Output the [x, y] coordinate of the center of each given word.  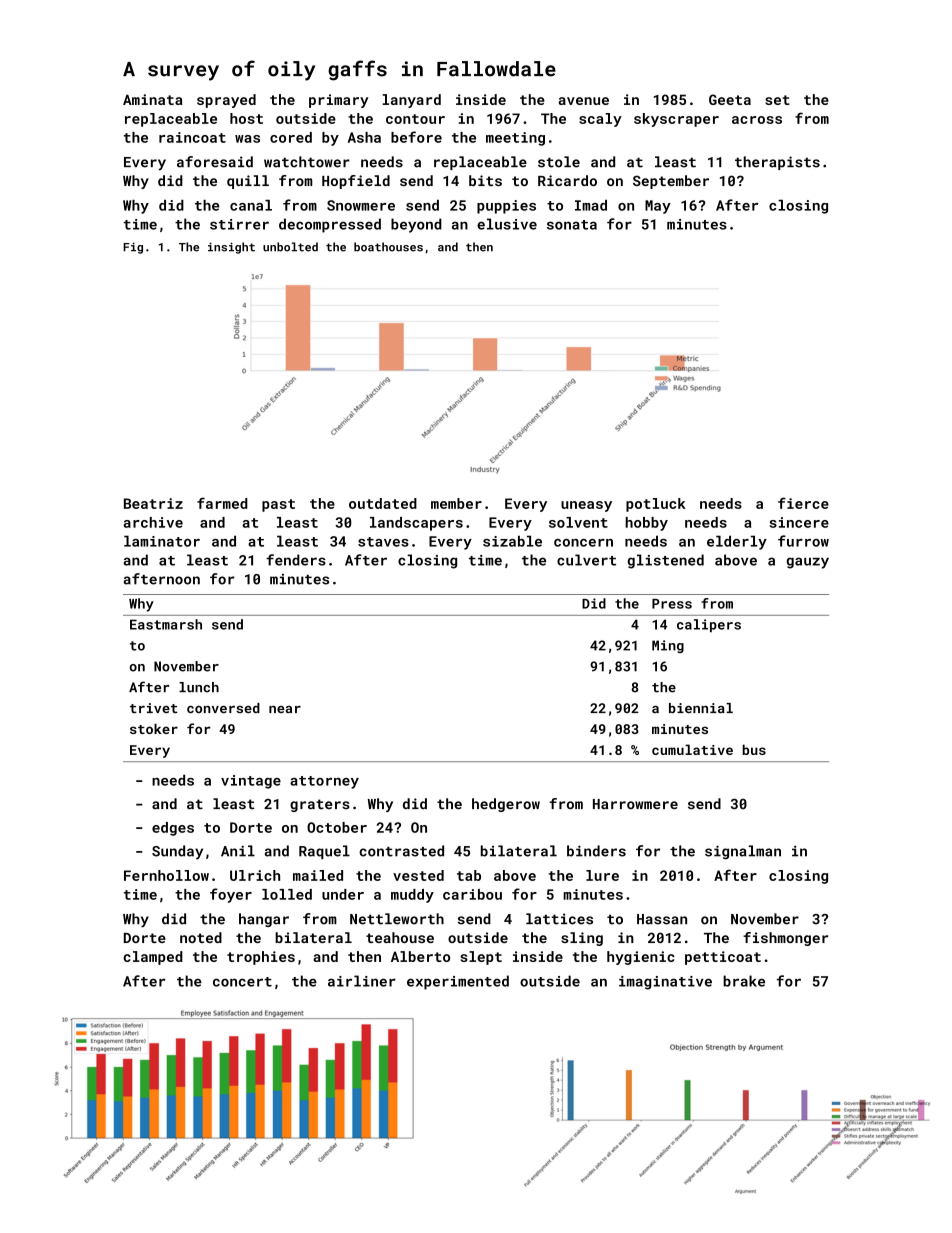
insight [231, 248]
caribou [472, 894]
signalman [743, 852]
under [343, 894]
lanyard [411, 101]
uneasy [586, 506]
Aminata [153, 99]
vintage [251, 782]
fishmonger [785, 939]
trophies [261, 958]
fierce [803, 503]
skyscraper [676, 120]
